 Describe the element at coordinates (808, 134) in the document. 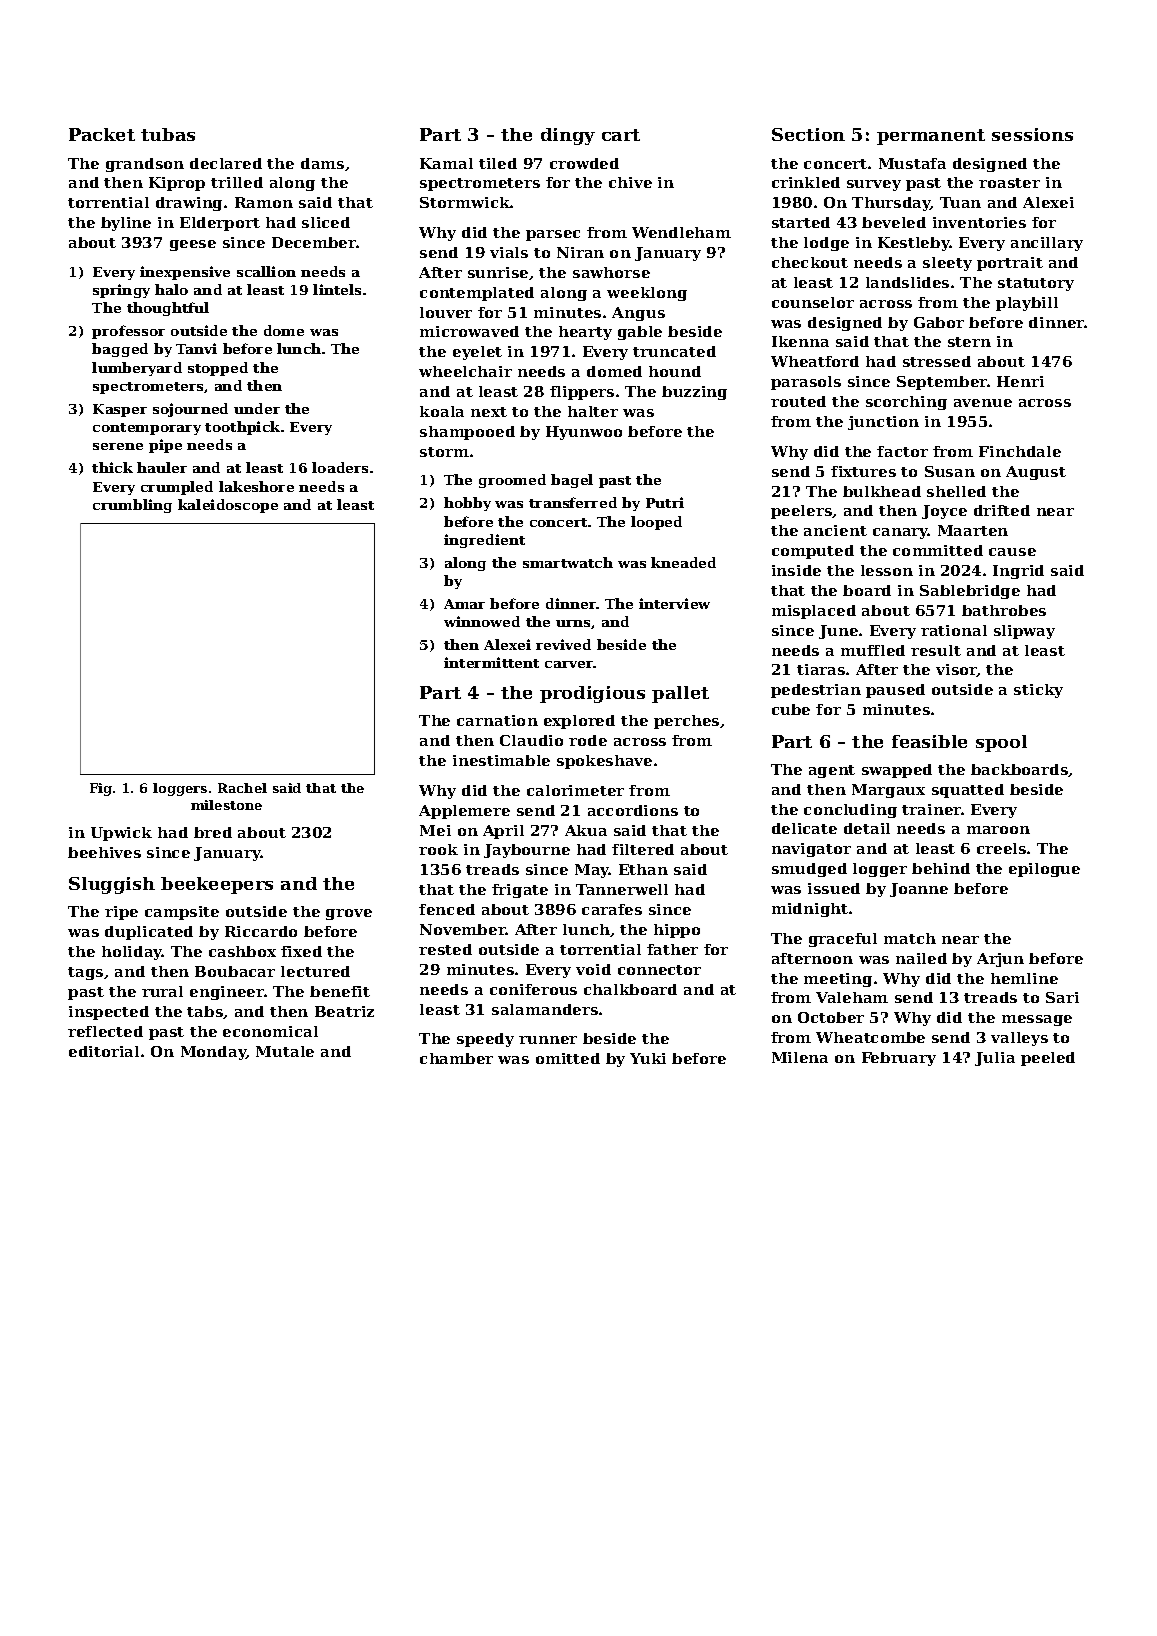

I see `Section` at that location.
